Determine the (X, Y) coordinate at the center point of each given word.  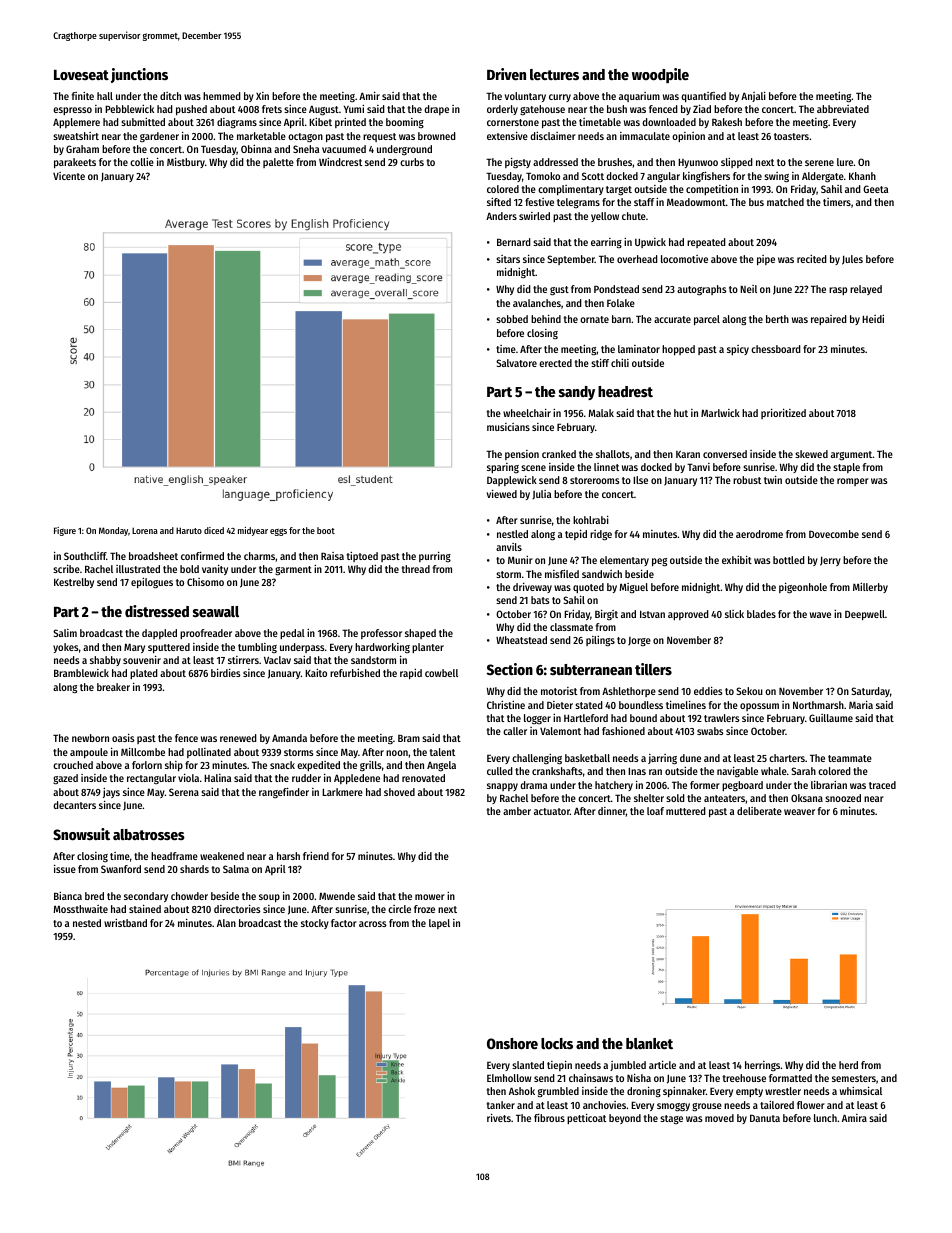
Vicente (69, 176)
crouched (73, 765)
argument (851, 456)
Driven (506, 74)
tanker (501, 1105)
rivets (499, 1117)
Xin (262, 96)
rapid (411, 674)
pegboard (742, 786)
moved (719, 1118)
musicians (508, 427)
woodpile (660, 75)
